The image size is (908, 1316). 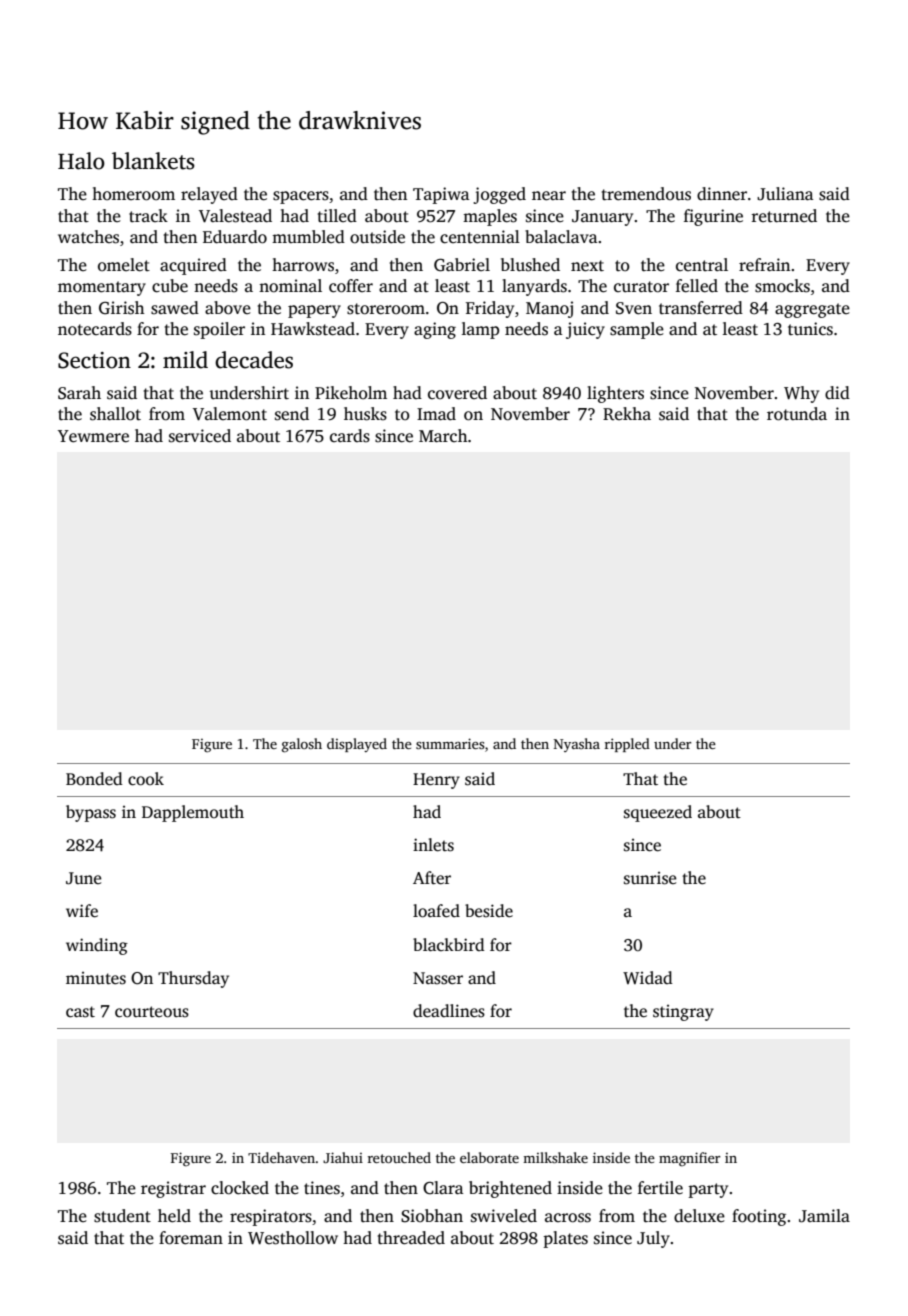 I want to click on momentary, so click(x=102, y=288).
